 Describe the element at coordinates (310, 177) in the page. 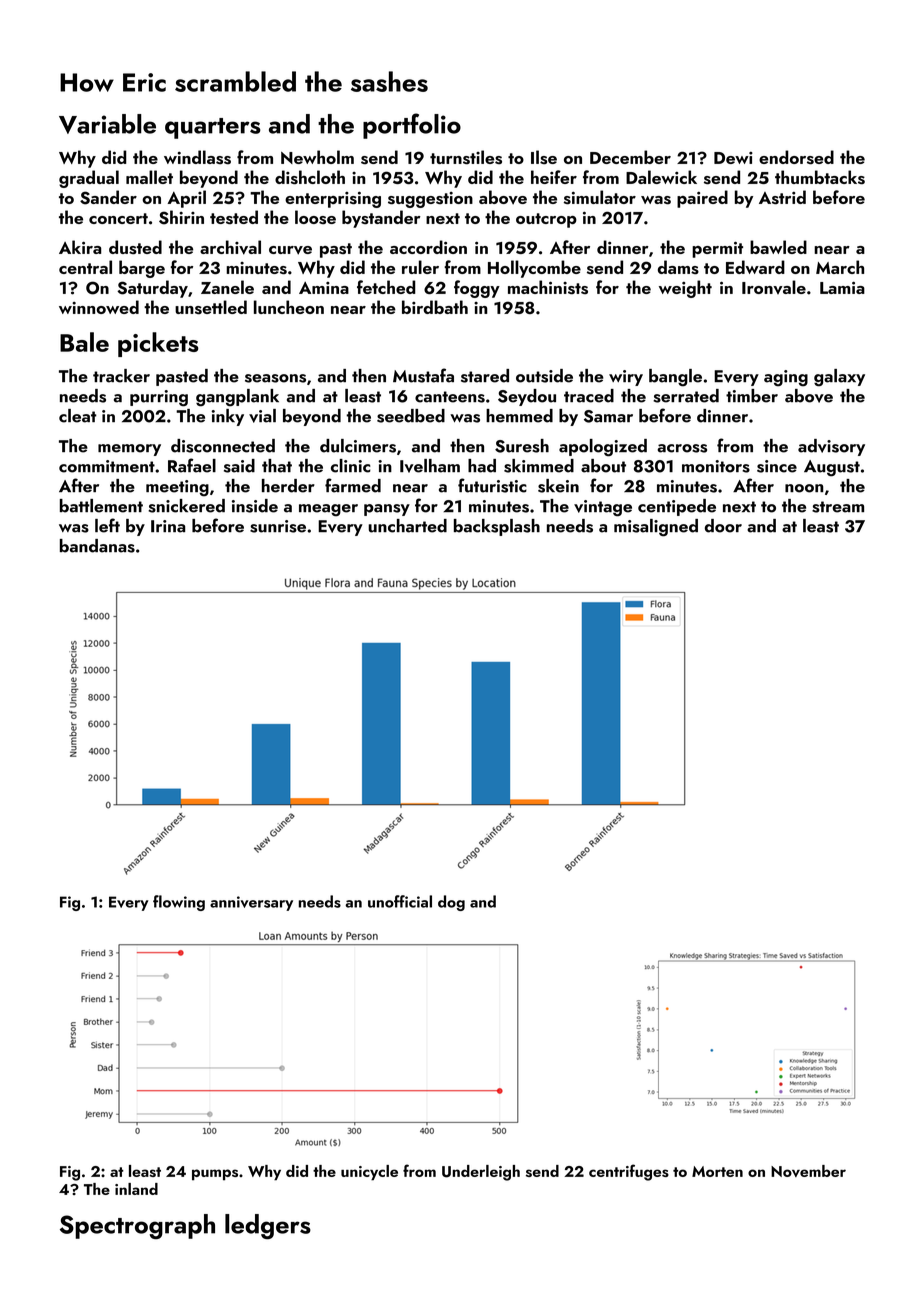

I see `dishcloth` at that location.
